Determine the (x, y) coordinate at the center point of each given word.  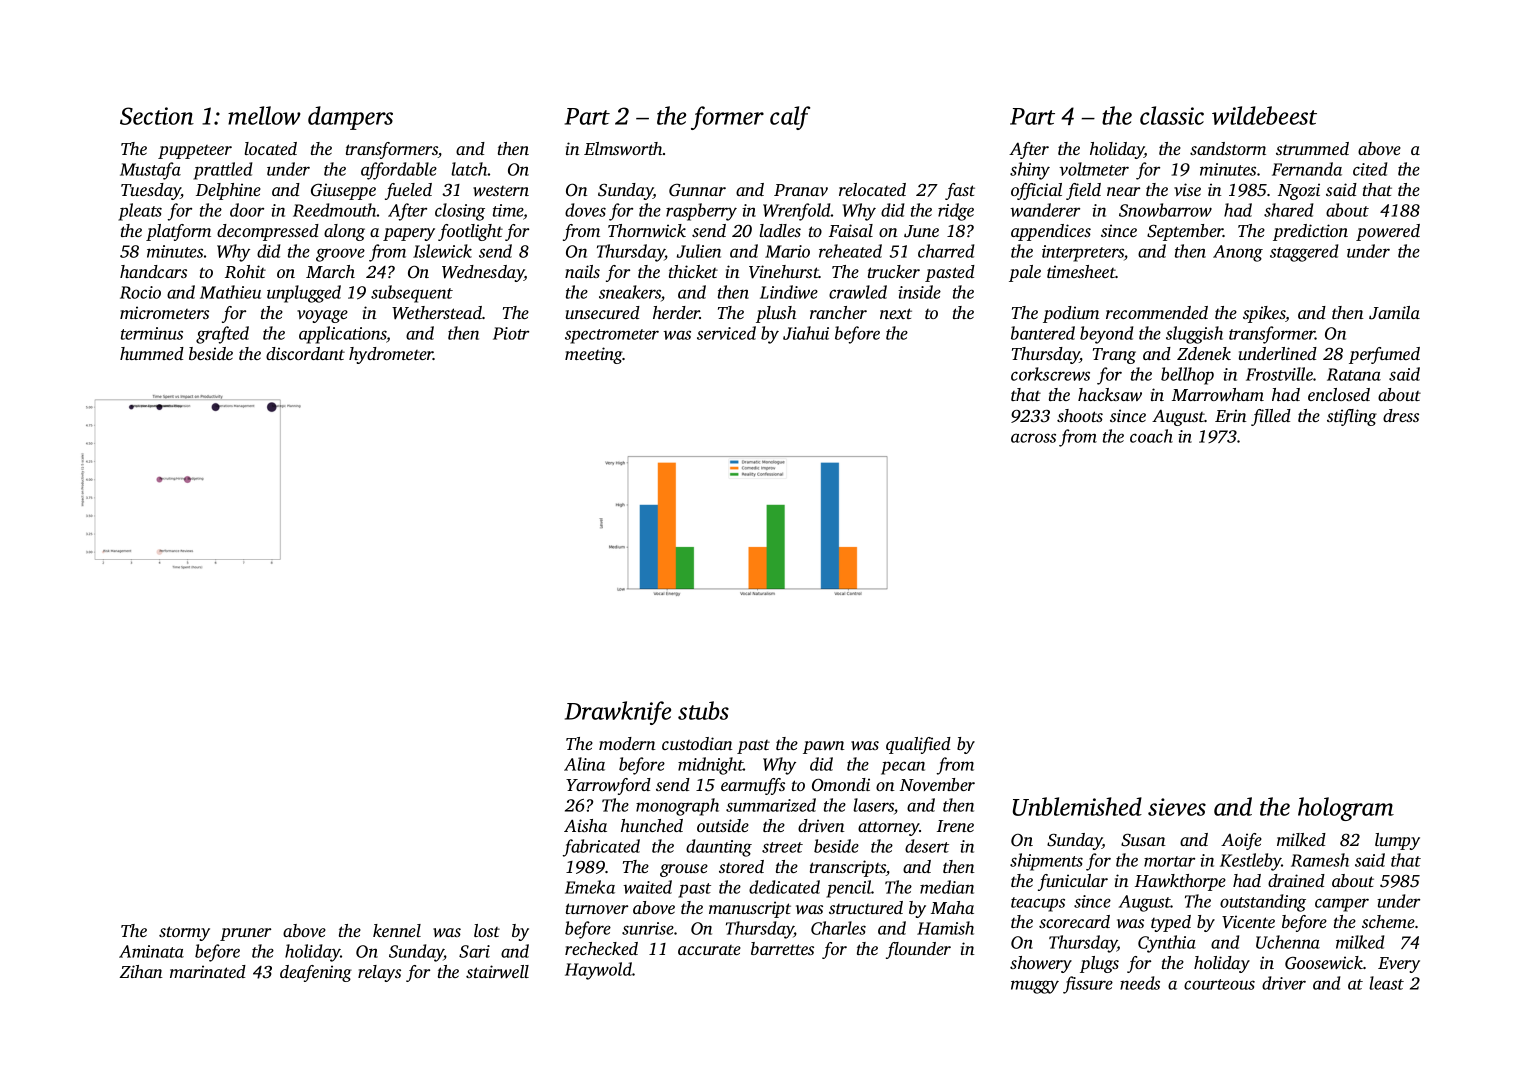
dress (1401, 415)
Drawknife (618, 713)
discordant (305, 353)
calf (790, 118)
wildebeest (1264, 115)
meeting (594, 355)
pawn (824, 747)
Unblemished (1077, 806)
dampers (350, 118)
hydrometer (391, 355)
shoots (1080, 415)
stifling (1352, 417)
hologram (1346, 809)
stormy (184, 933)
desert (927, 846)
